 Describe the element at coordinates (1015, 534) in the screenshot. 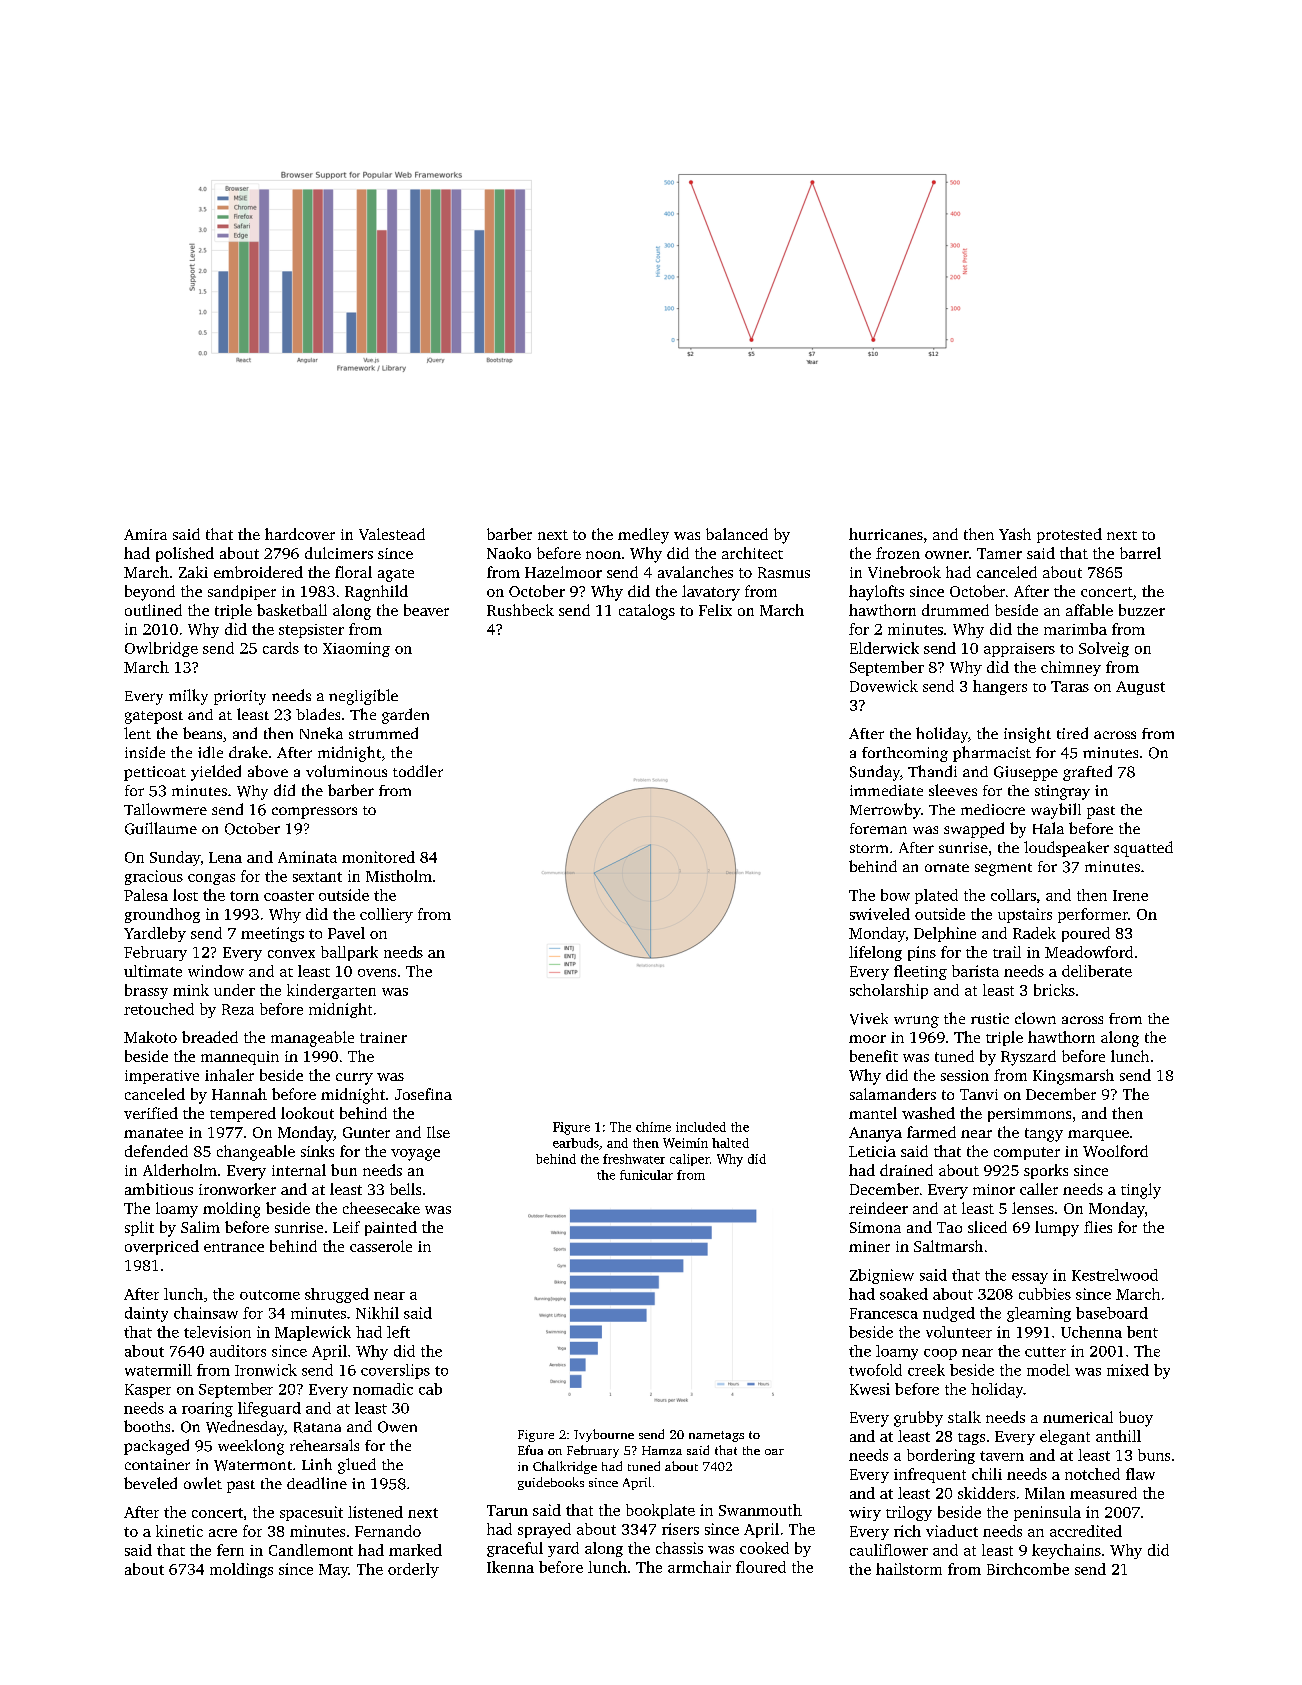

I see `Yash` at that location.
